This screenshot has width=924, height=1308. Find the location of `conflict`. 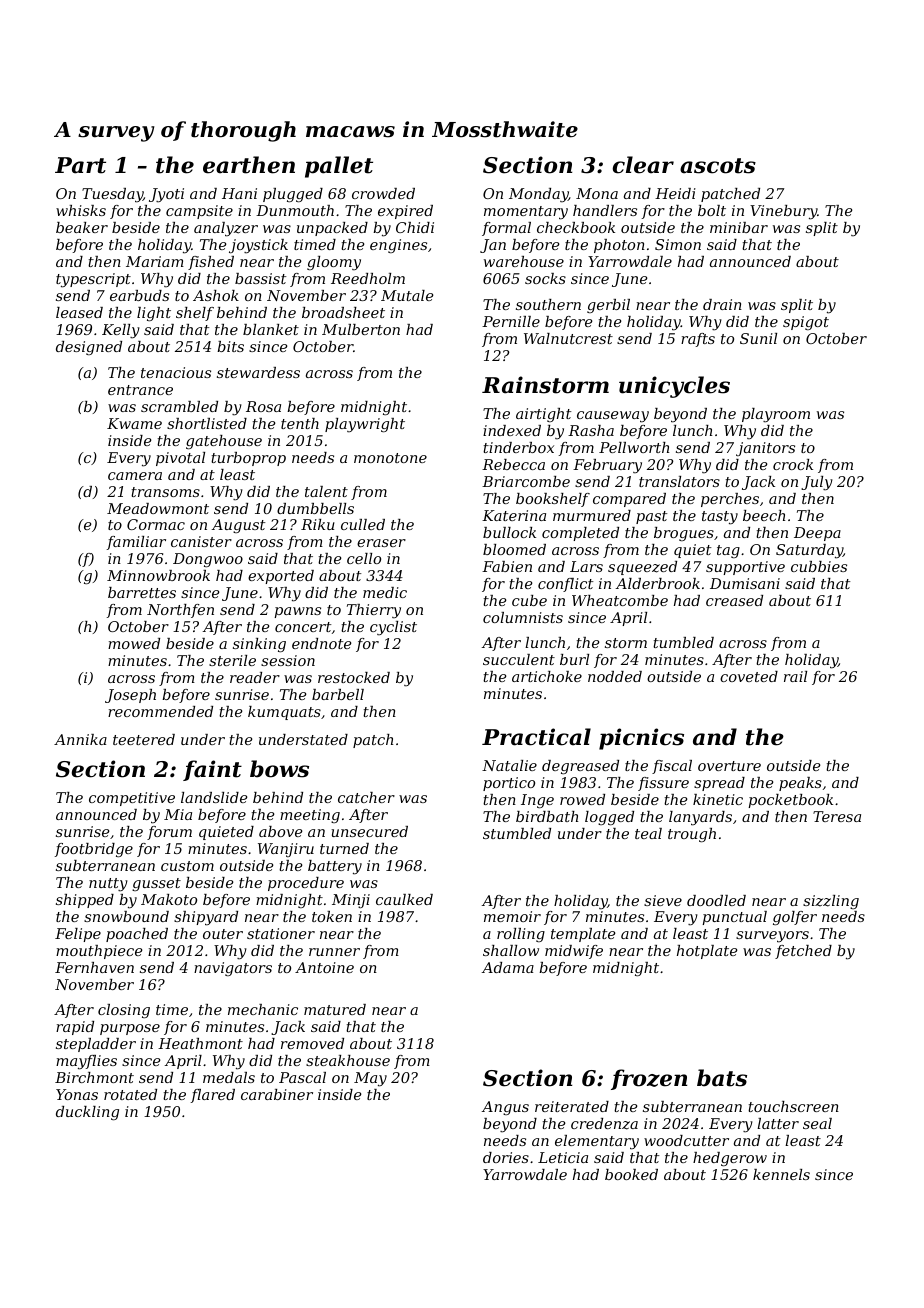

conflict is located at coordinates (565, 585).
